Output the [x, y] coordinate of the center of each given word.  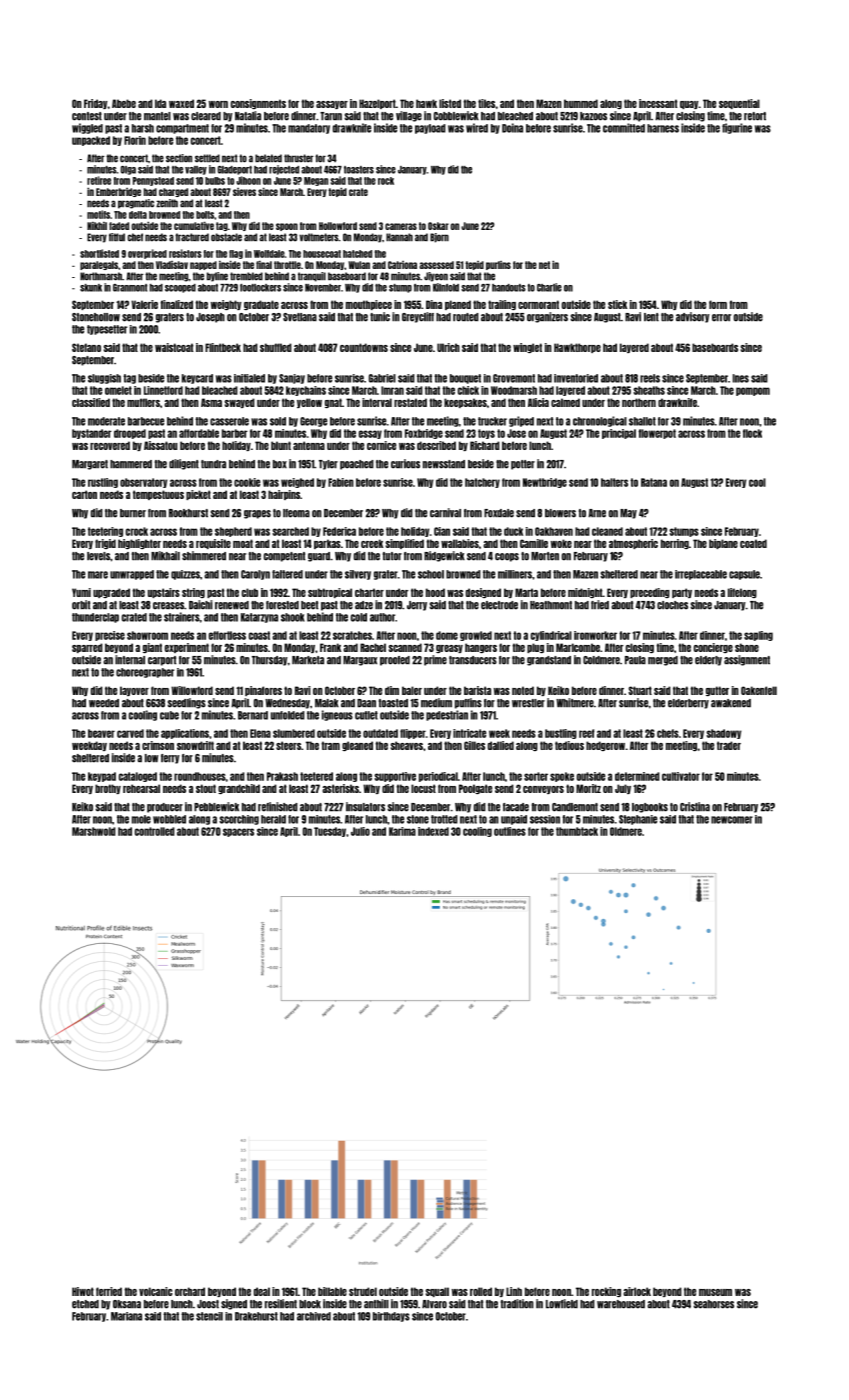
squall [437, 1292]
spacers [238, 832]
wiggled [87, 128]
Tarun [331, 116]
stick [617, 304]
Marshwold [94, 831]
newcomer [732, 820]
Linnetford [163, 390]
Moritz [588, 788]
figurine [737, 128]
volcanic [156, 1291]
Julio [360, 831]
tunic [380, 317]
